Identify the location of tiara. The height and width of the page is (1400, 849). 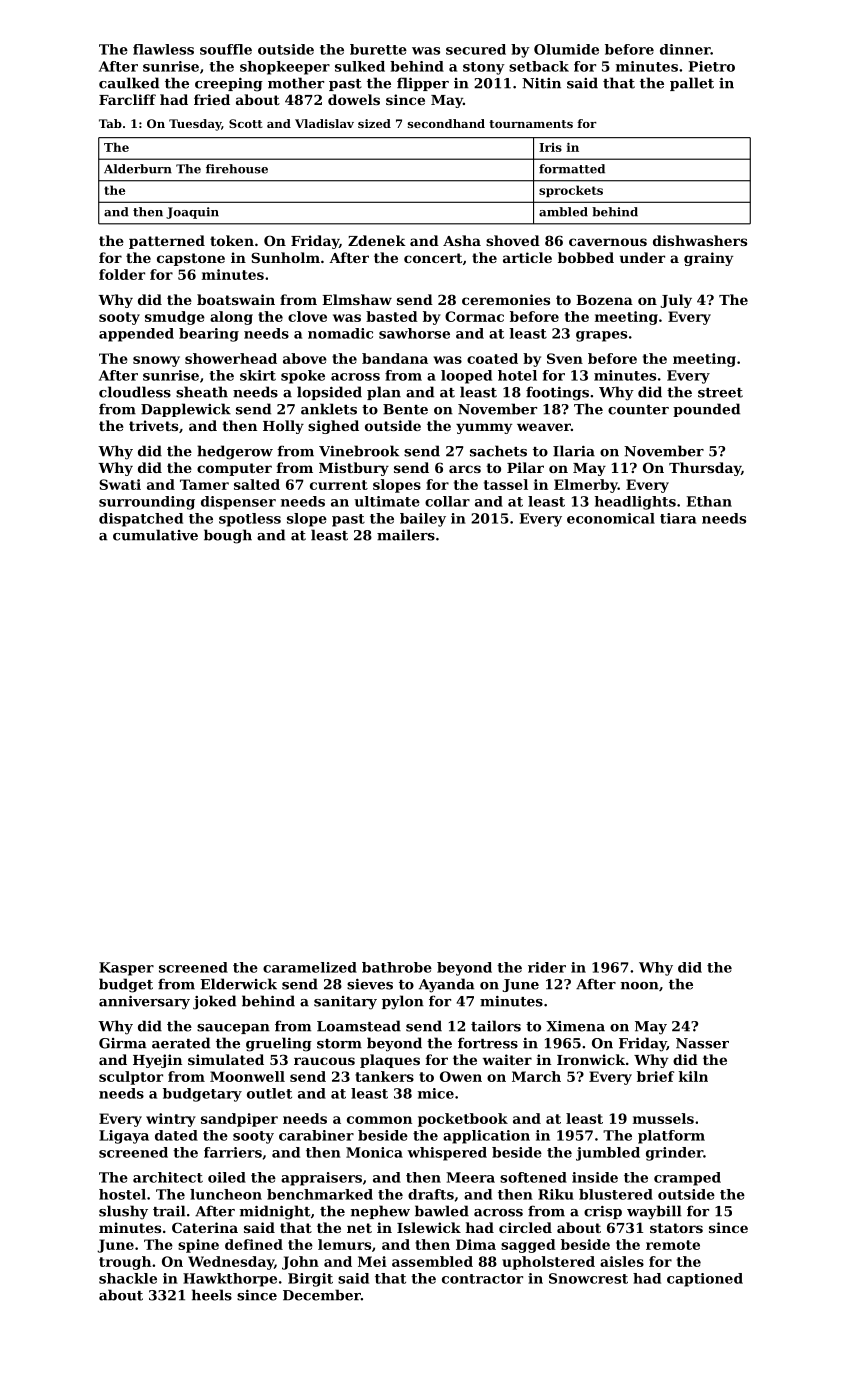
(678, 518).
